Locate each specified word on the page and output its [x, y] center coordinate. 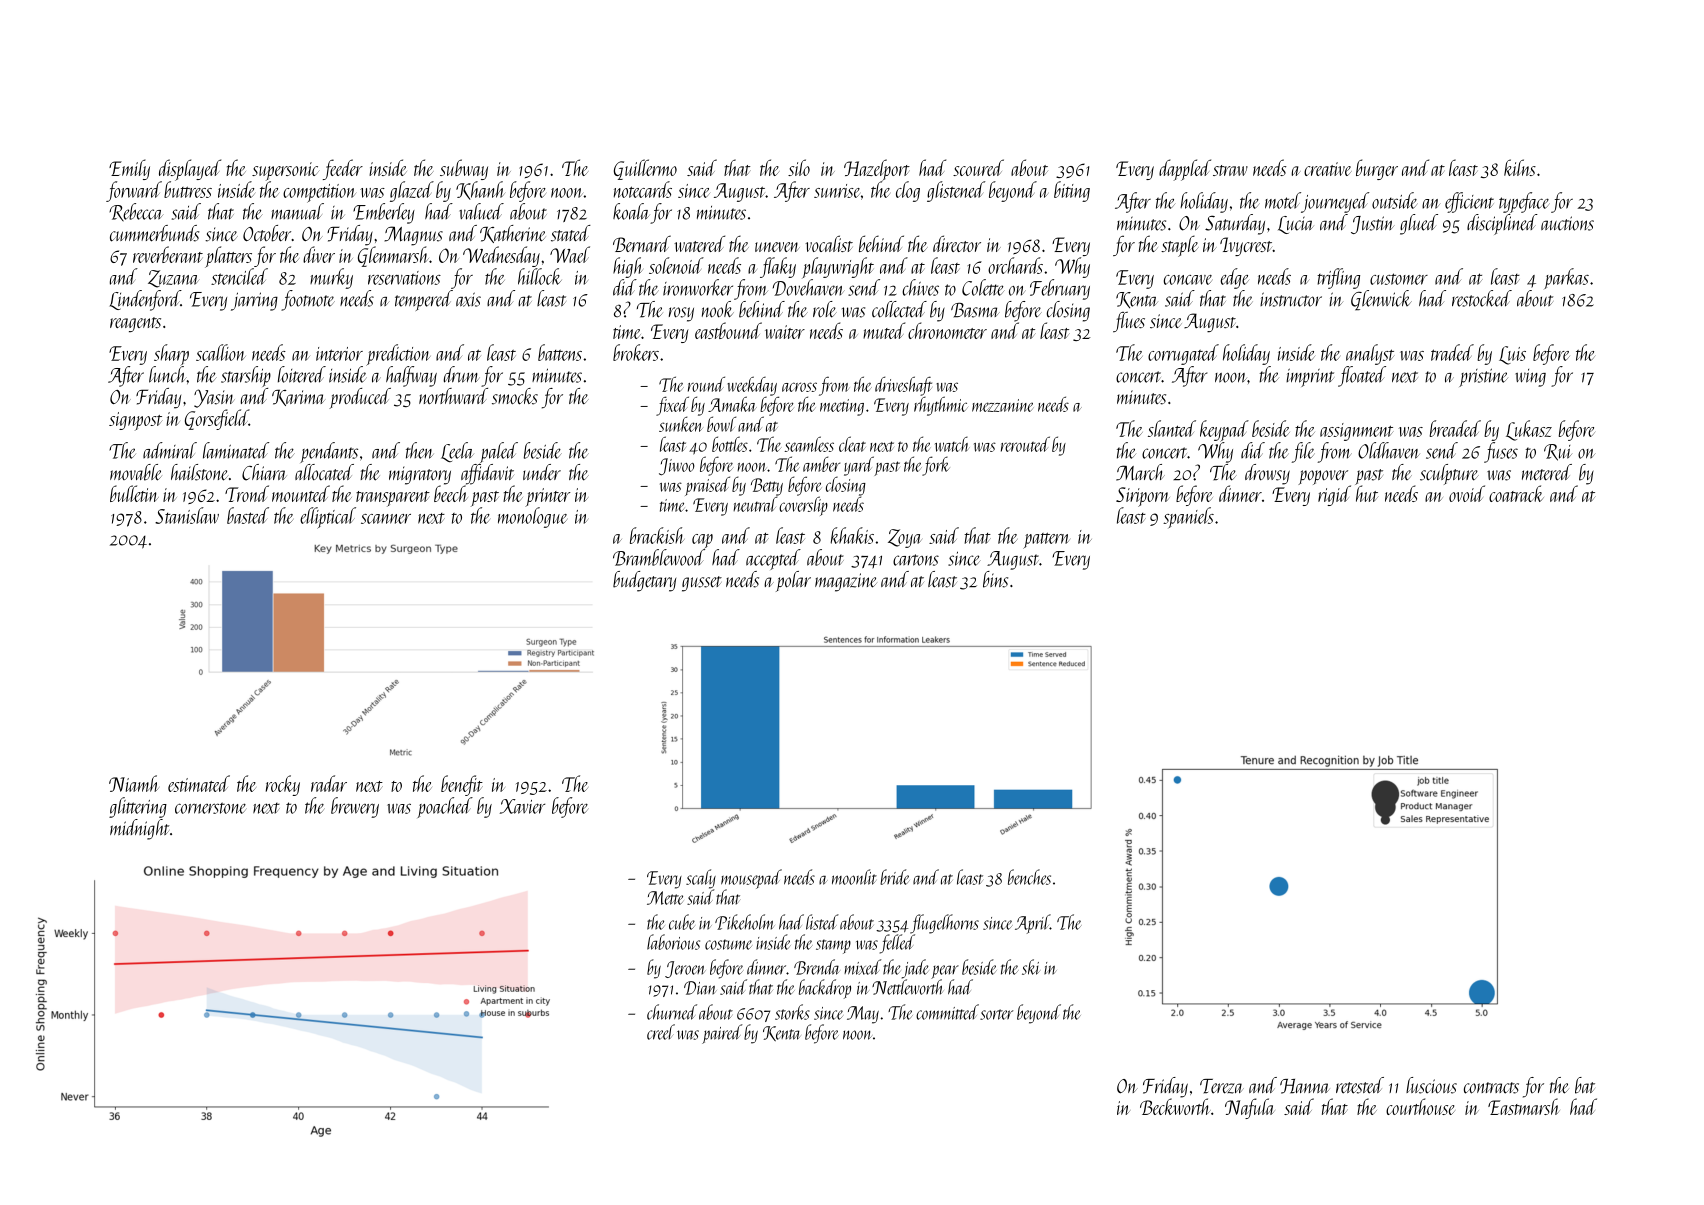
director [957, 243]
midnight [139, 829]
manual [297, 211]
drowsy [1267, 474]
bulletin [134, 493]
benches [1029, 877]
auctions [1567, 223]
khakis [852, 535]
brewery [355, 807]
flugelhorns [944, 924]
